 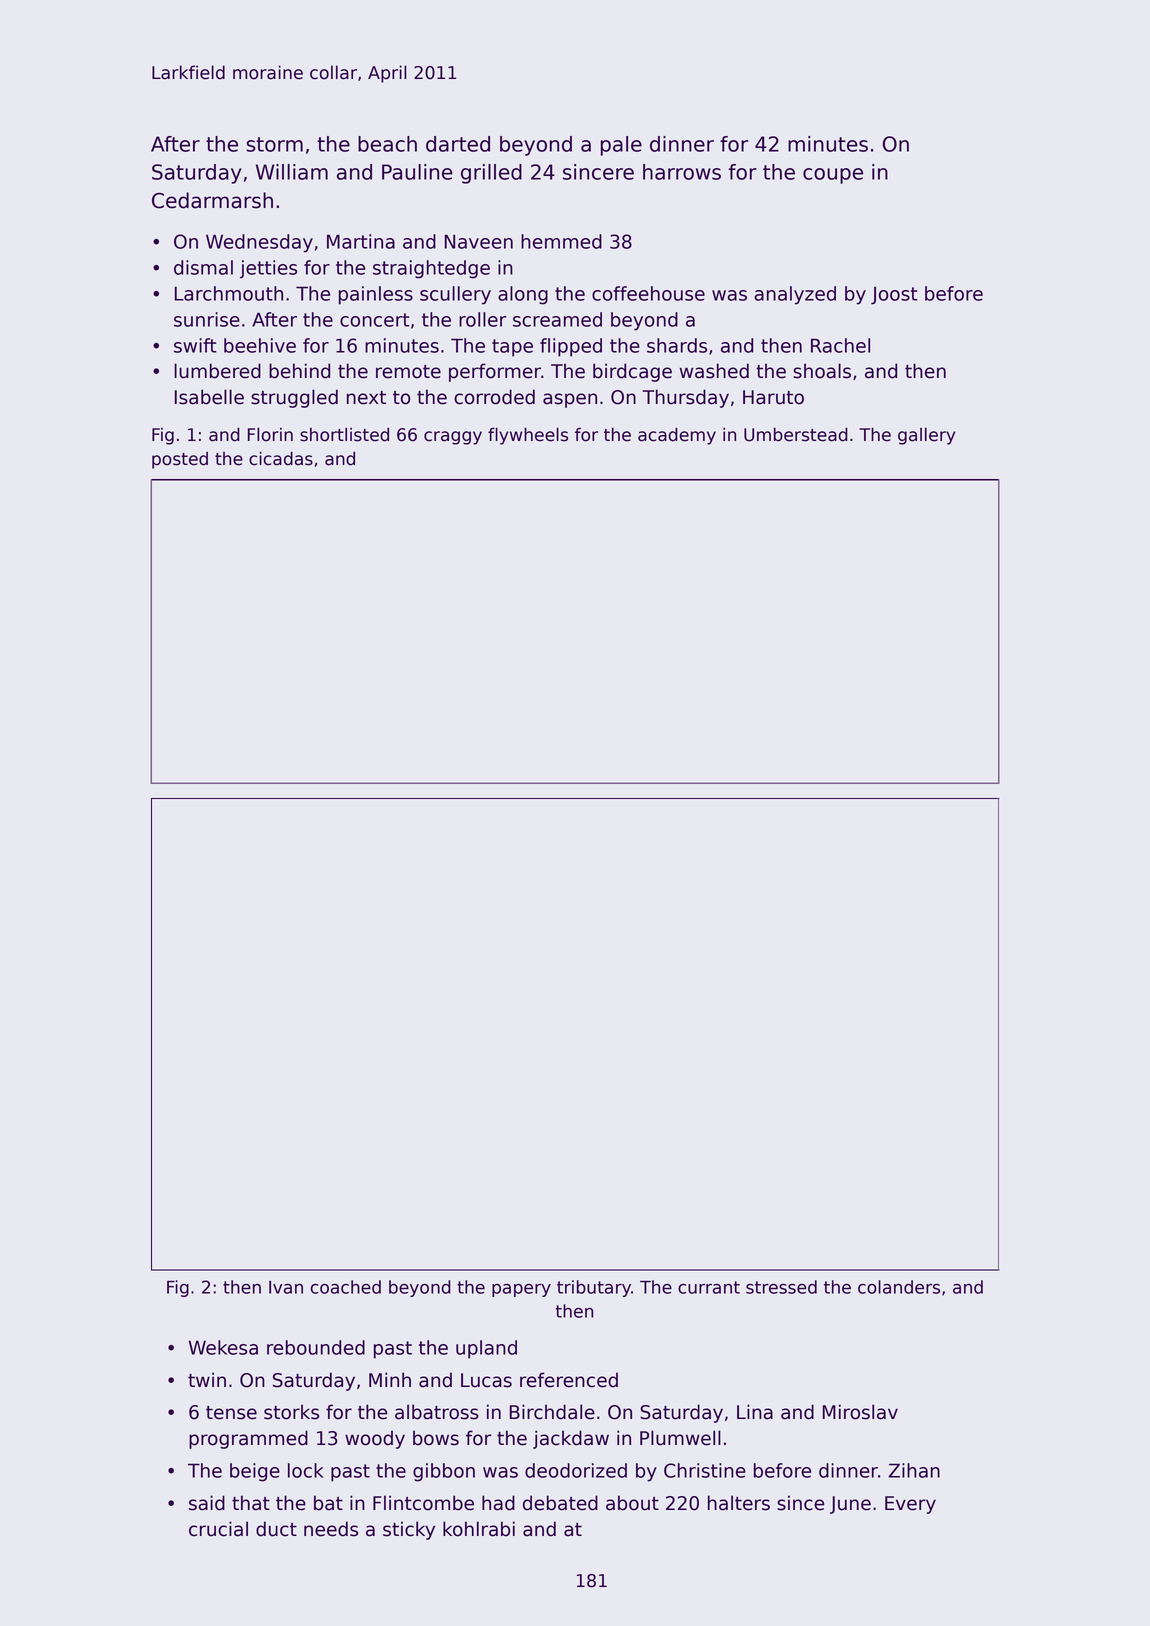 I want to click on Minh, so click(x=390, y=1379).
